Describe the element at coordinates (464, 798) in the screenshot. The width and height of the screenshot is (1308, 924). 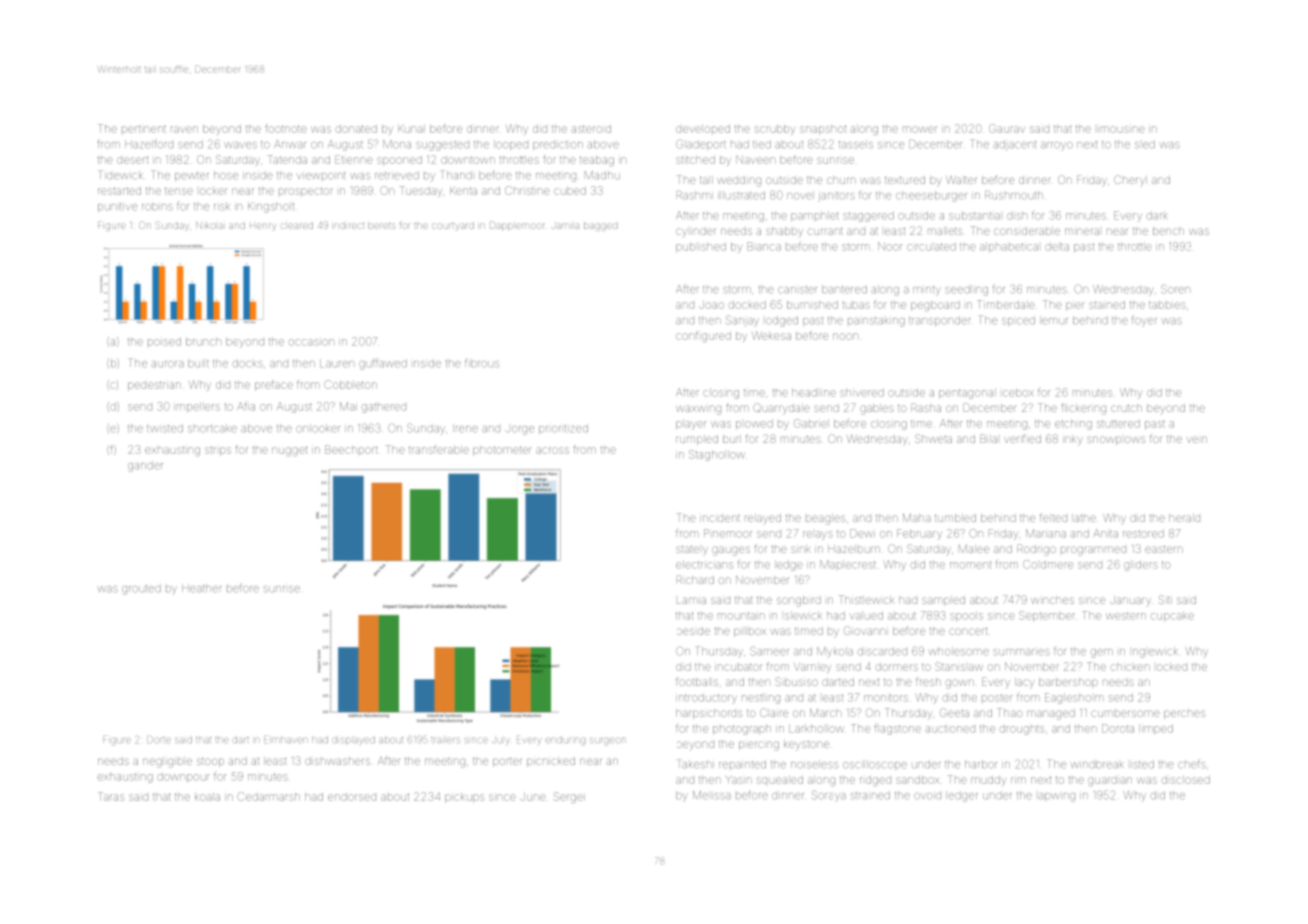
I see `pickups` at that location.
